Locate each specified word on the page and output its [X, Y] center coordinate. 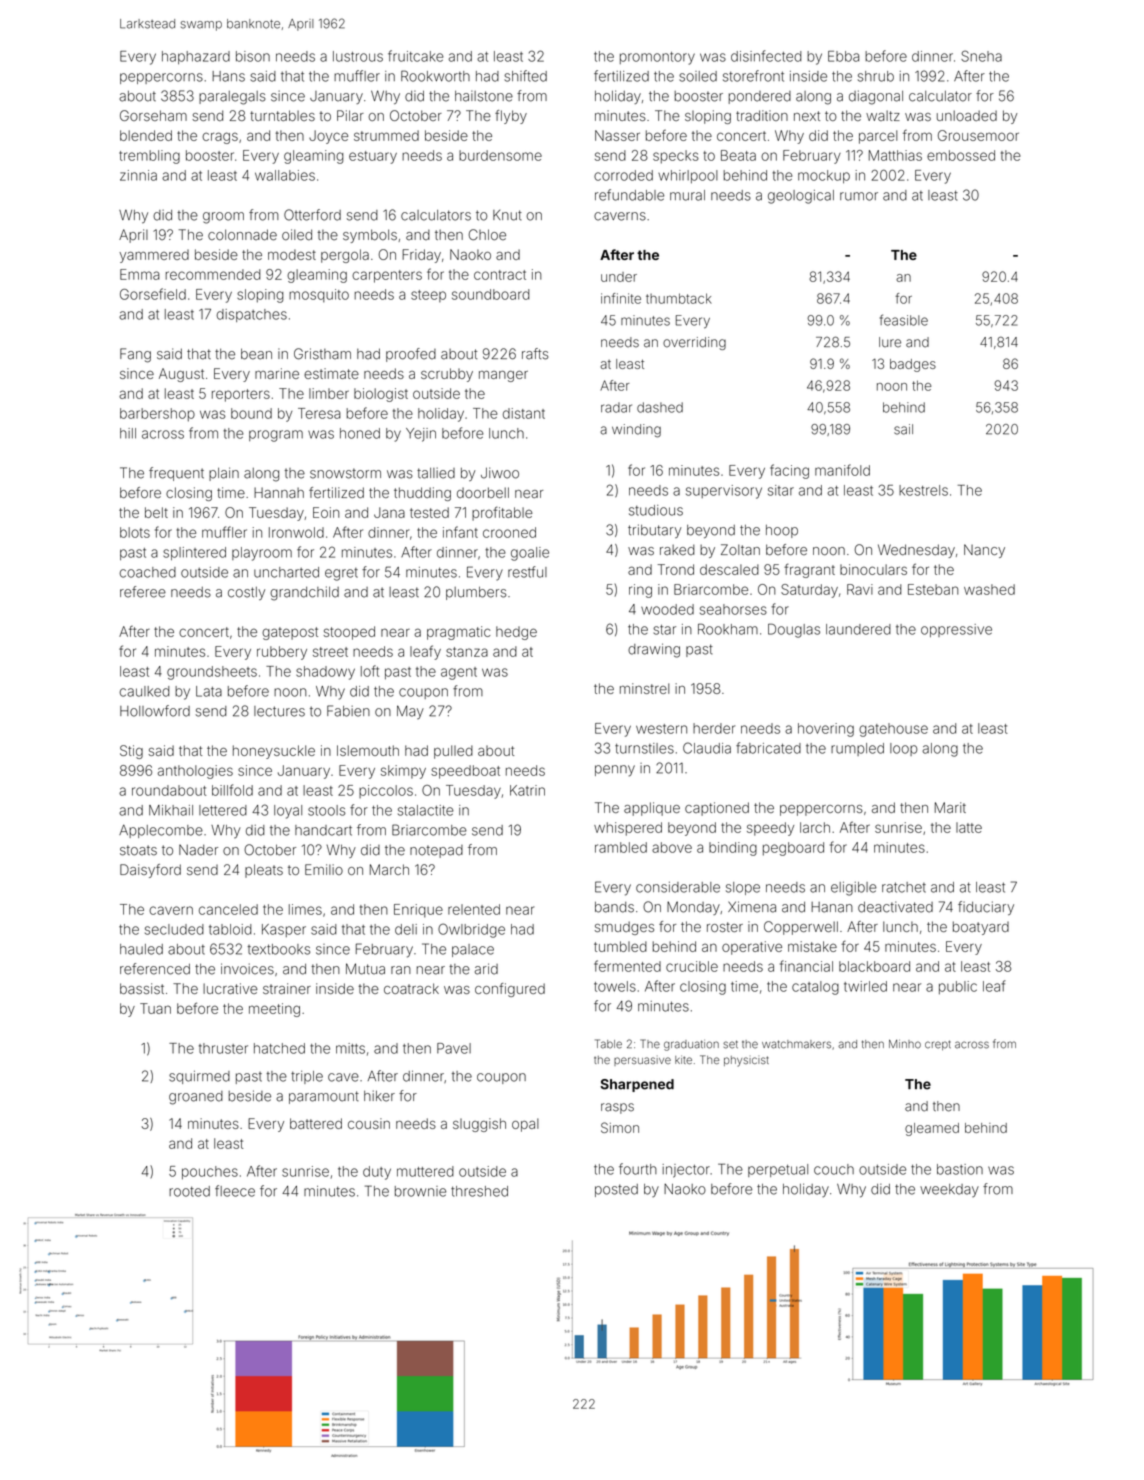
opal [525, 1125]
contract [500, 275]
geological [801, 197]
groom [223, 218]
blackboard [874, 966]
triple [307, 1077]
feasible [904, 320]
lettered [223, 810]
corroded [623, 175]
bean [256, 354]
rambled [621, 847]
